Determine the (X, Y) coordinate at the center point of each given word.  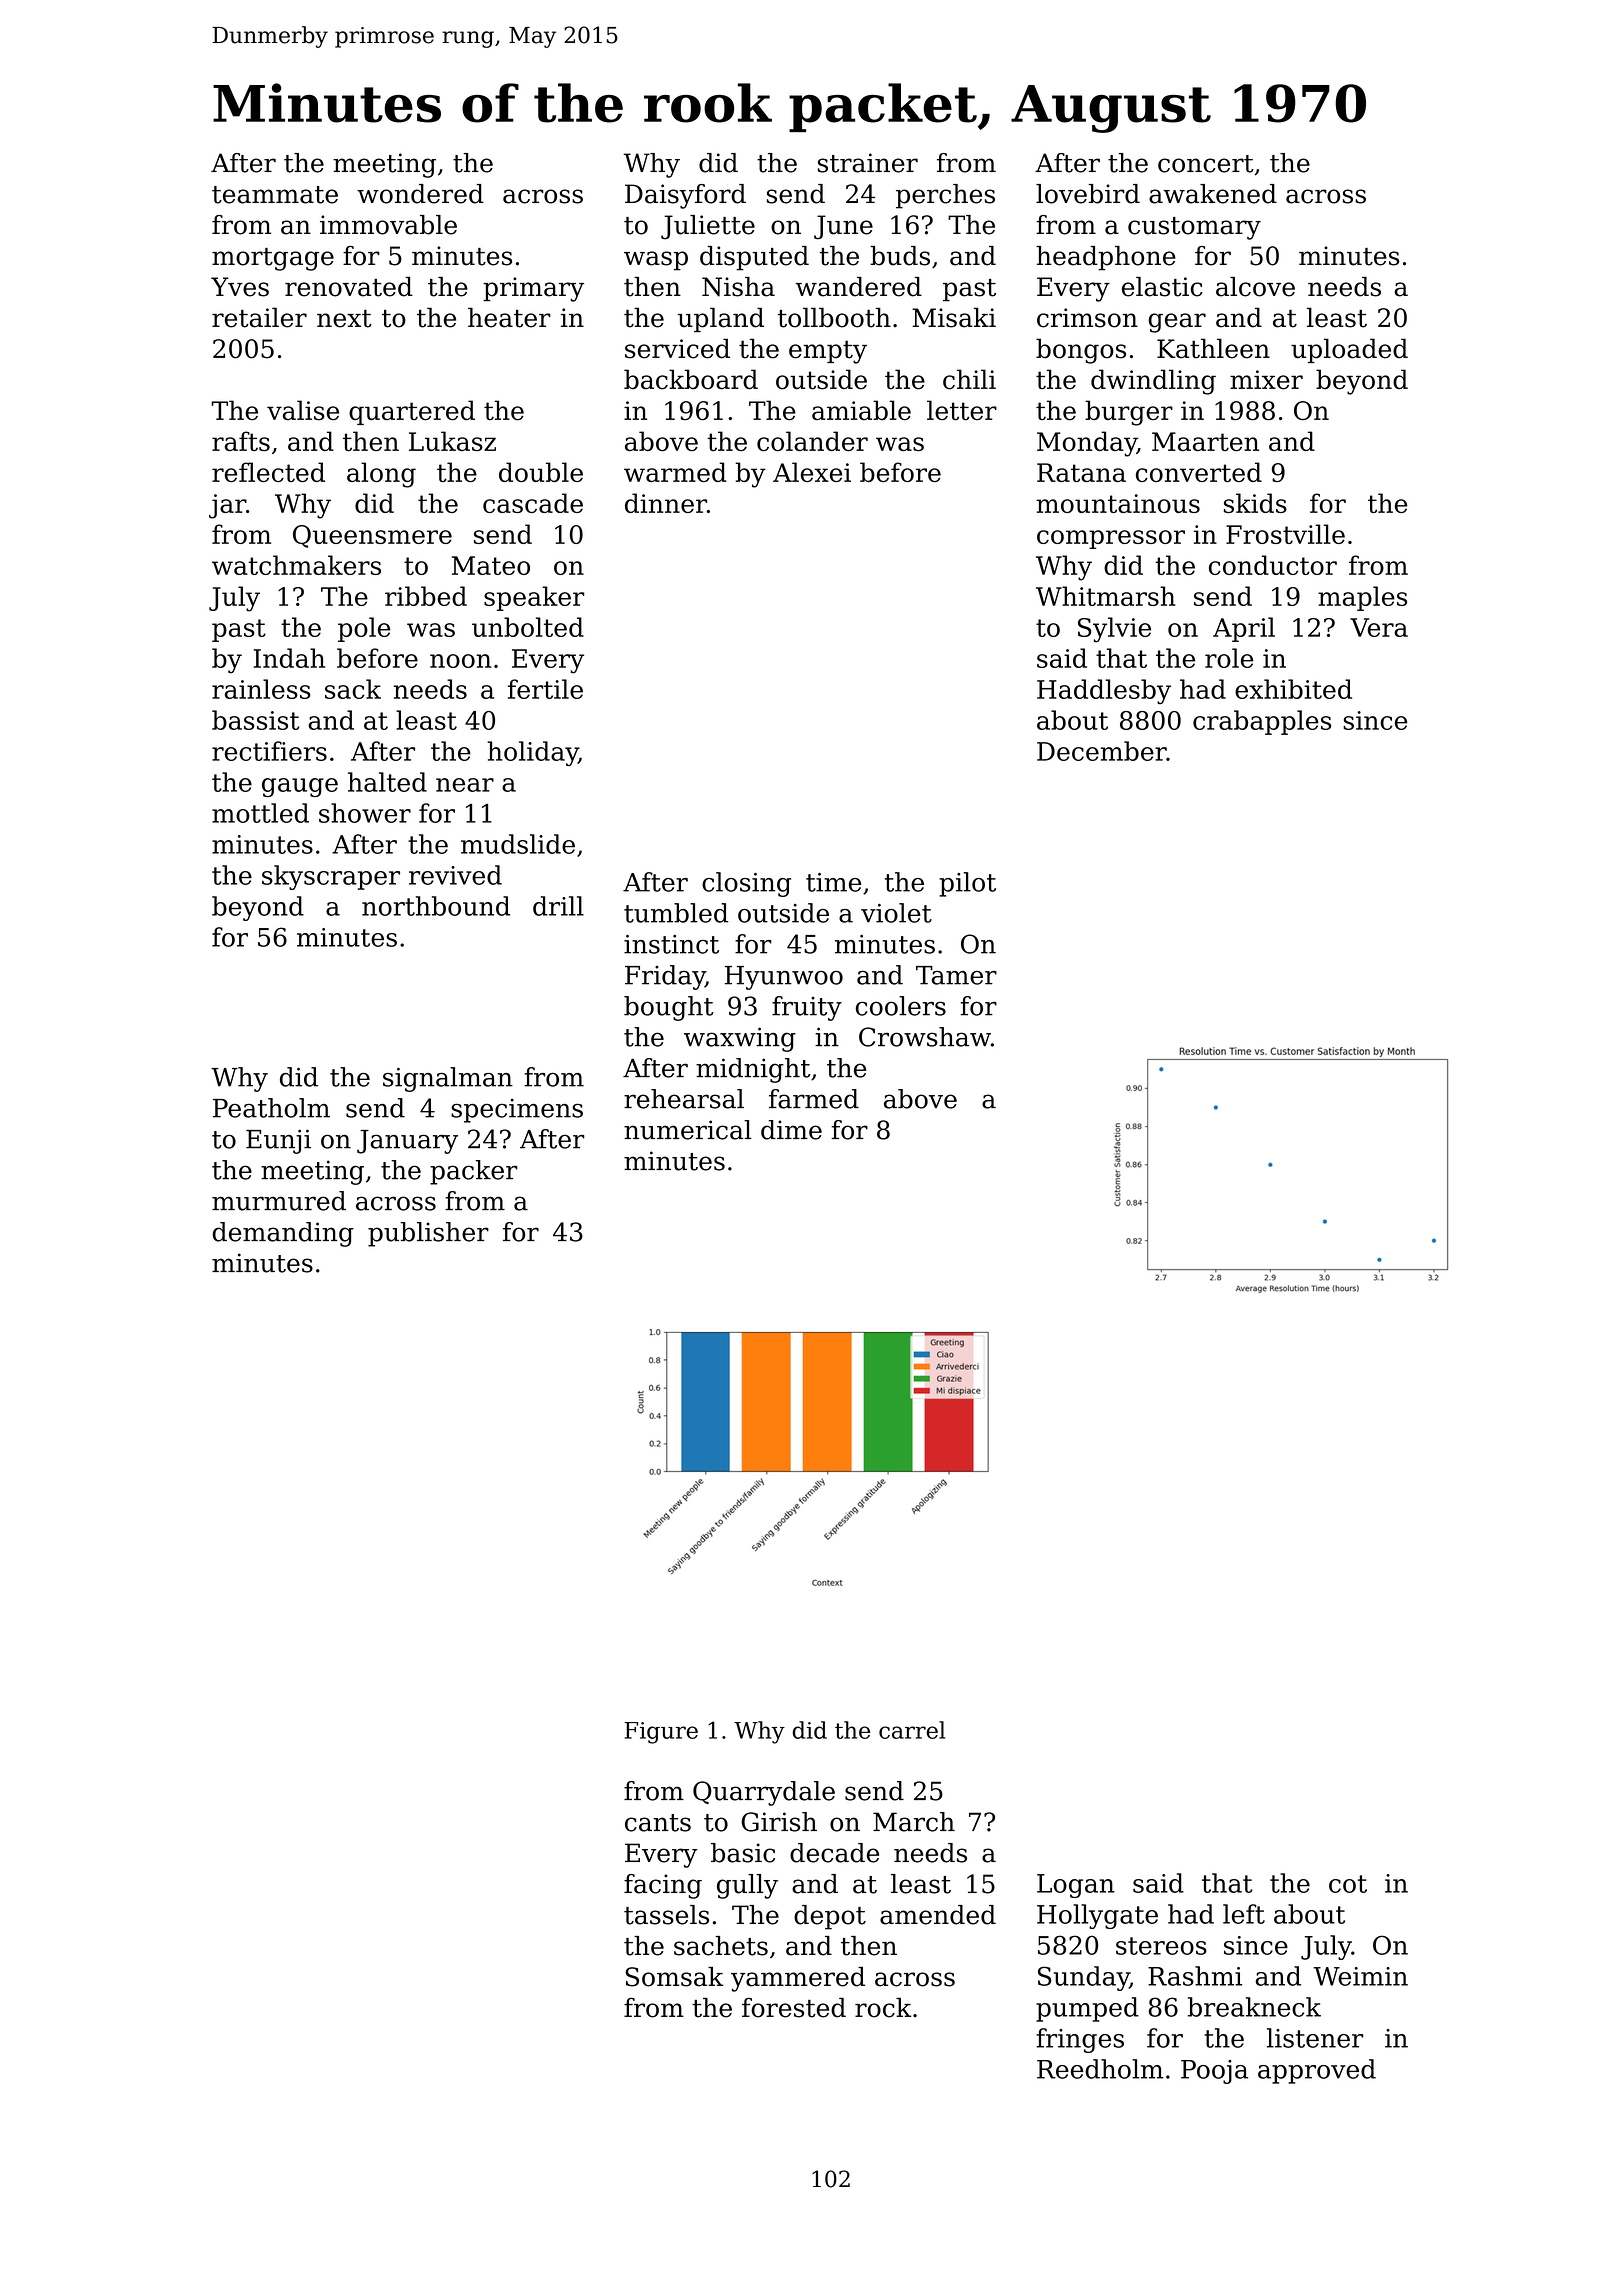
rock (883, 2008)
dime (791, 1130)
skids (1255, 503)
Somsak (674, 1977)
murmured (279, 1201)
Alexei (812, 472)
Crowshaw (925, 1037)
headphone (1106, 258)
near (465, 785)
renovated (349, 287)
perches (945, 196)
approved (1317, 2071)
